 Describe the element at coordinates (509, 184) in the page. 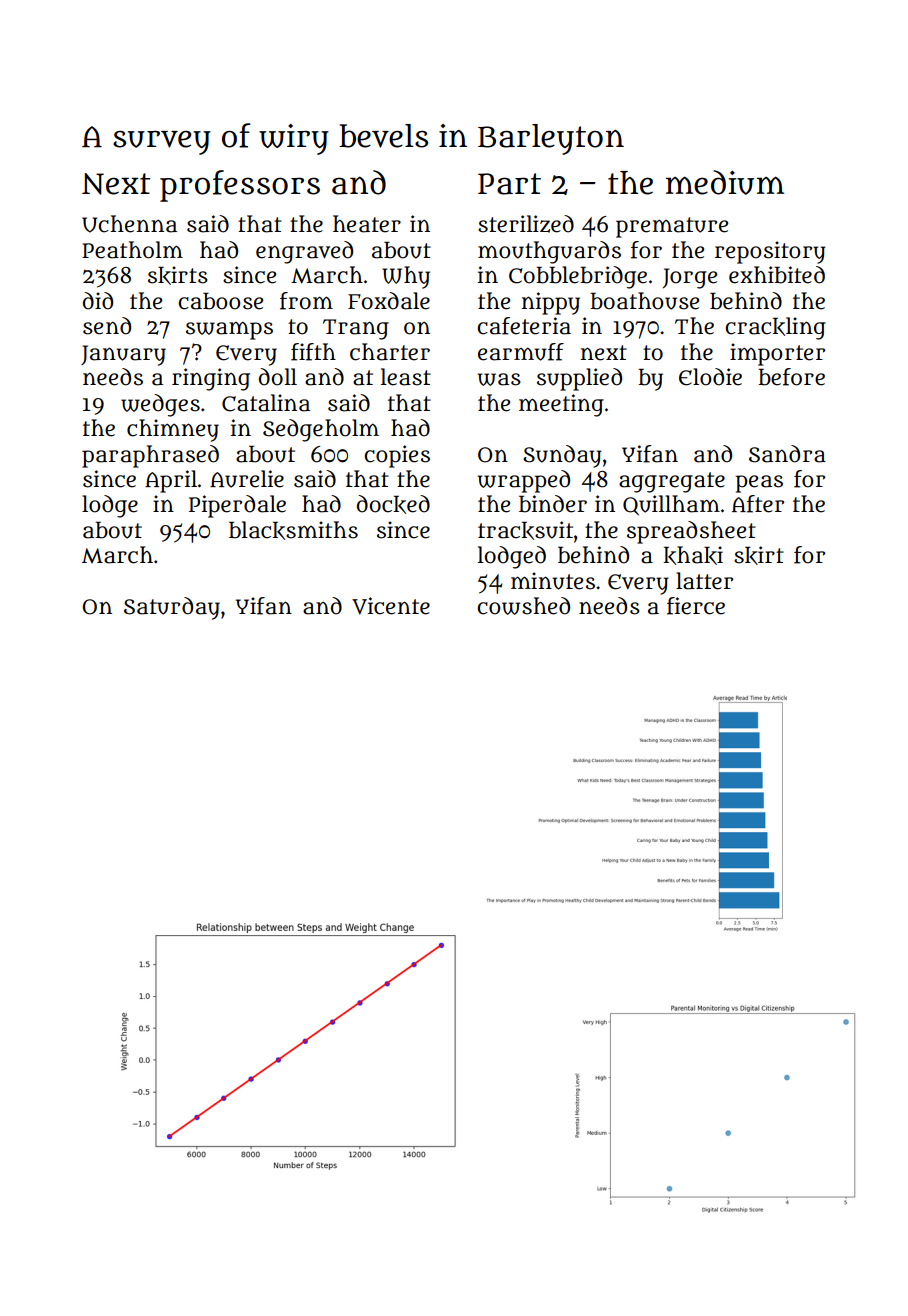

I see `Part` at that location.
